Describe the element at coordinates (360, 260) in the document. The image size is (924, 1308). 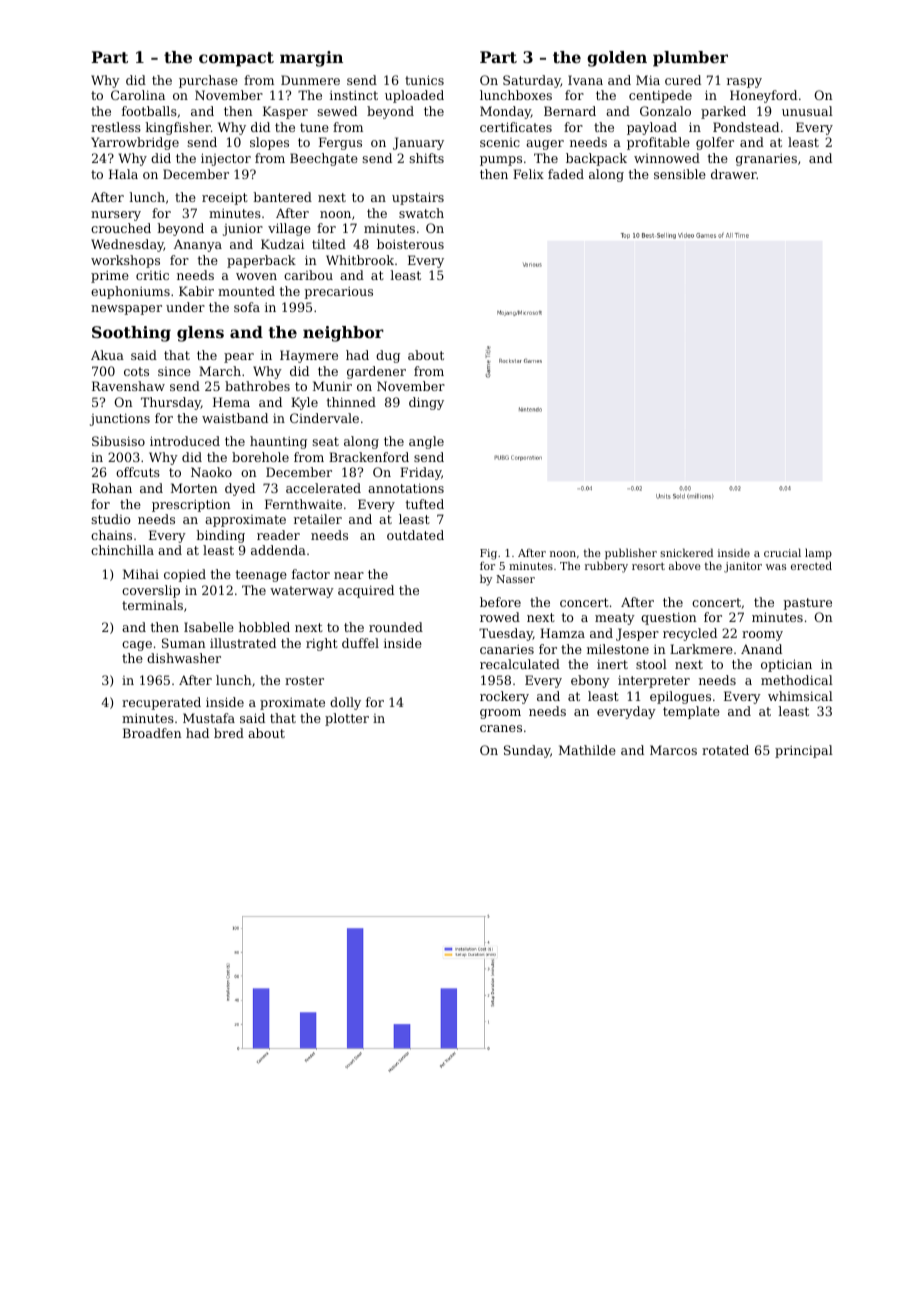
I see `Whitbrook` at that location.
